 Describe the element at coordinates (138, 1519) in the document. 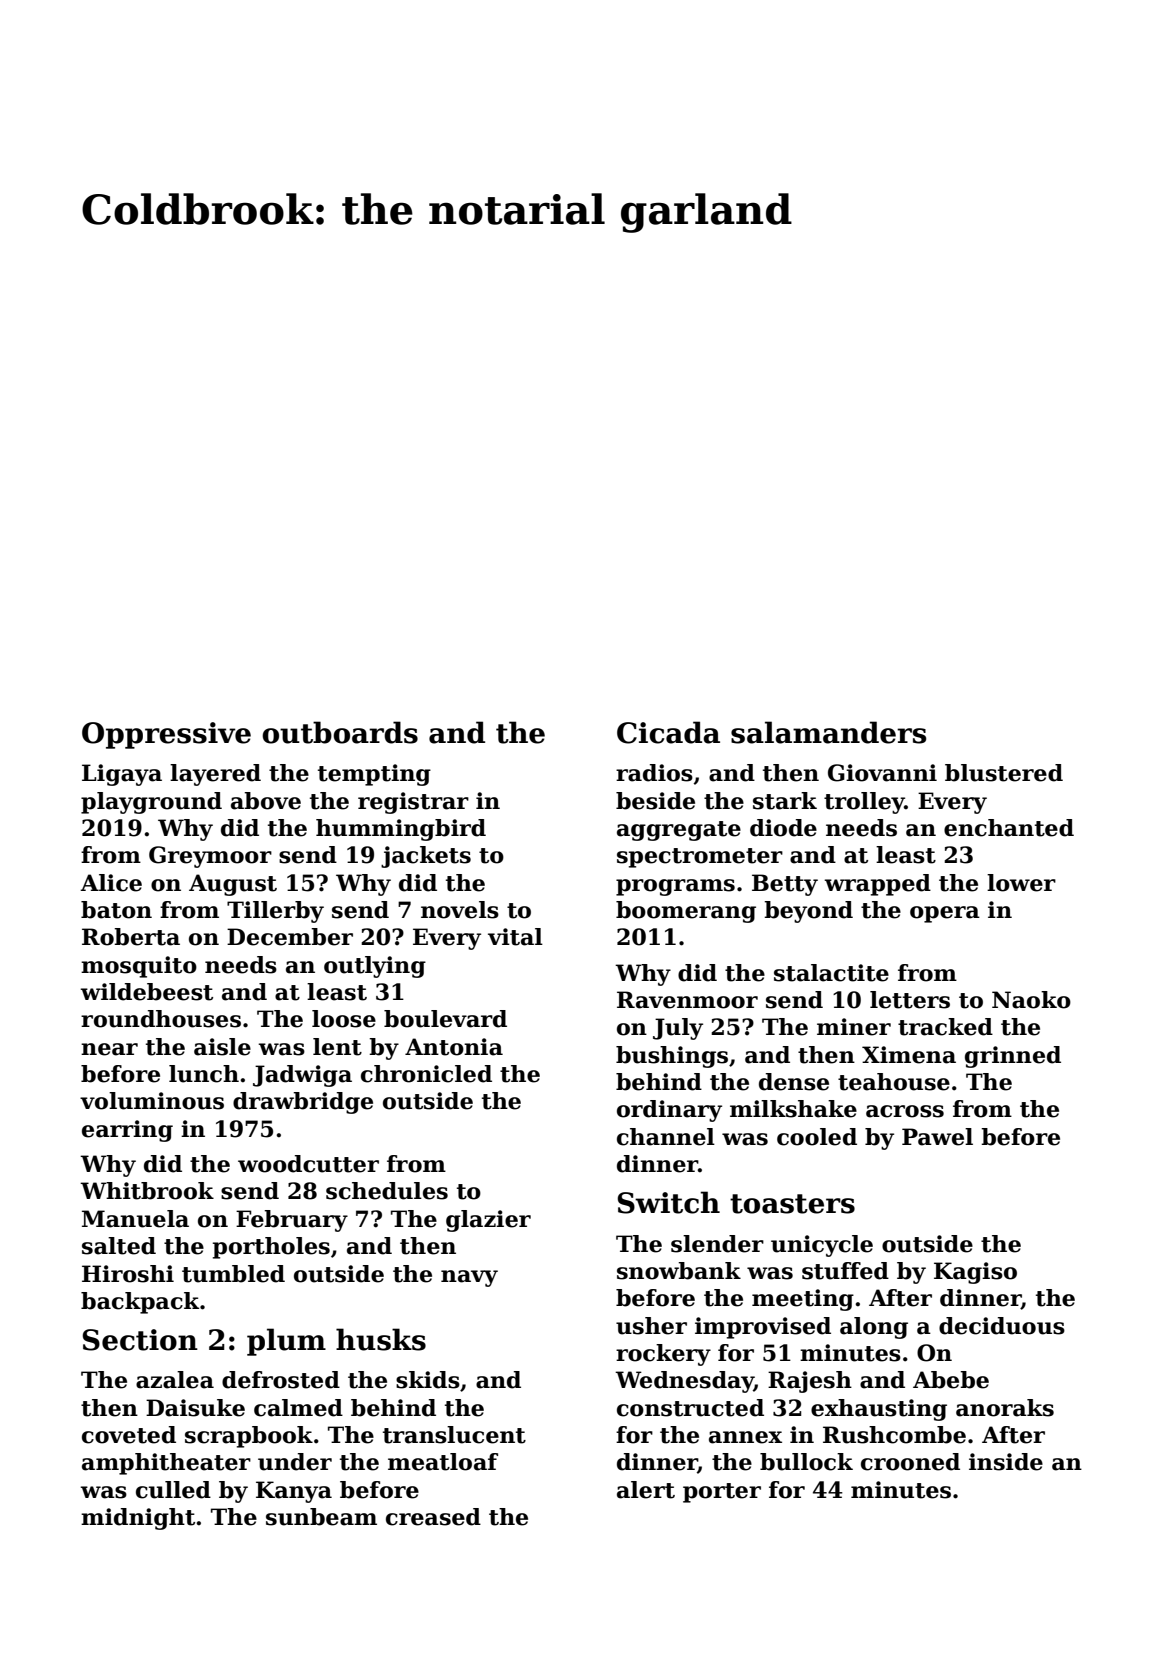

I see `midnight` at that location.
